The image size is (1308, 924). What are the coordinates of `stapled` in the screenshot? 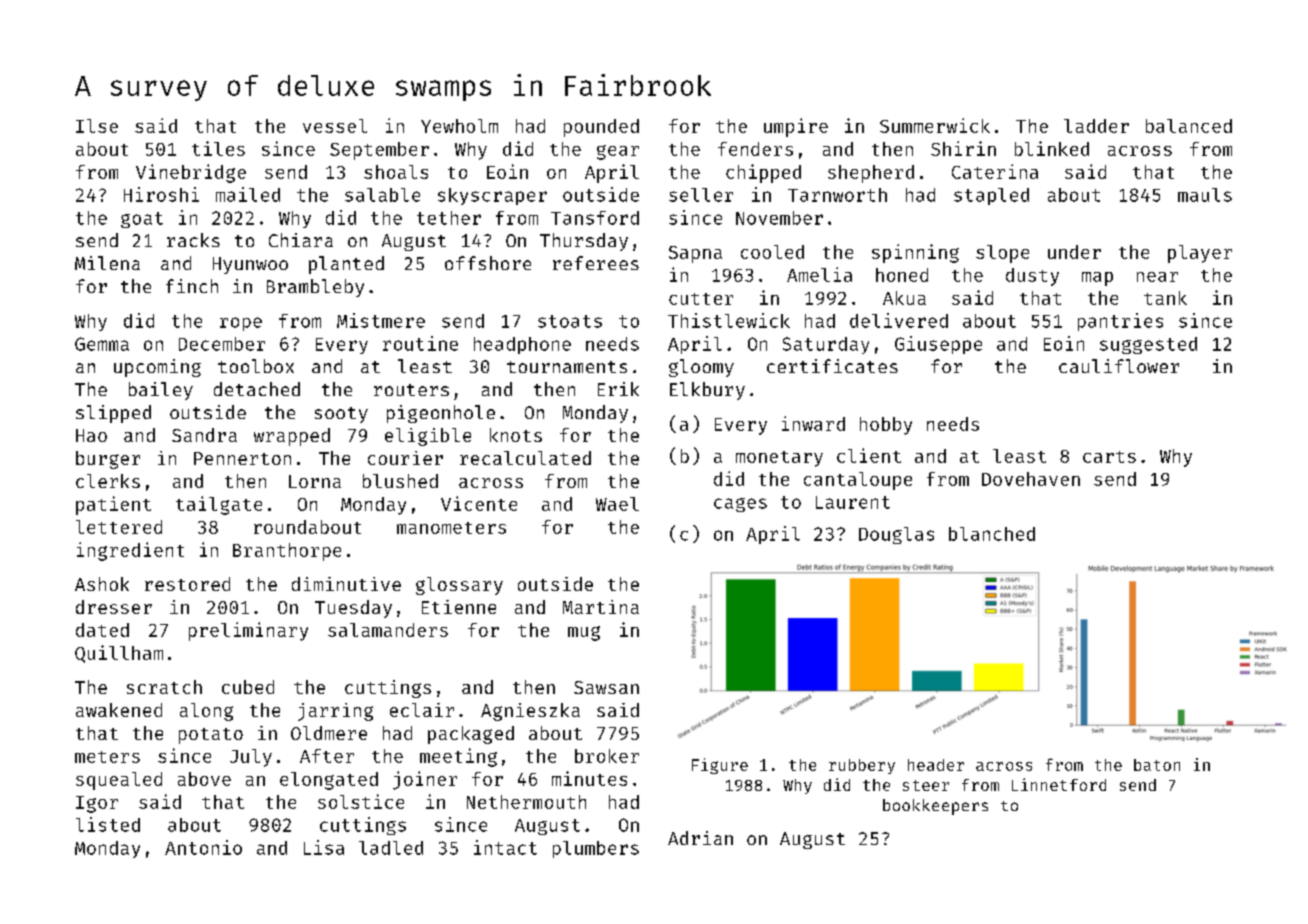 It's located at (991, 196).
